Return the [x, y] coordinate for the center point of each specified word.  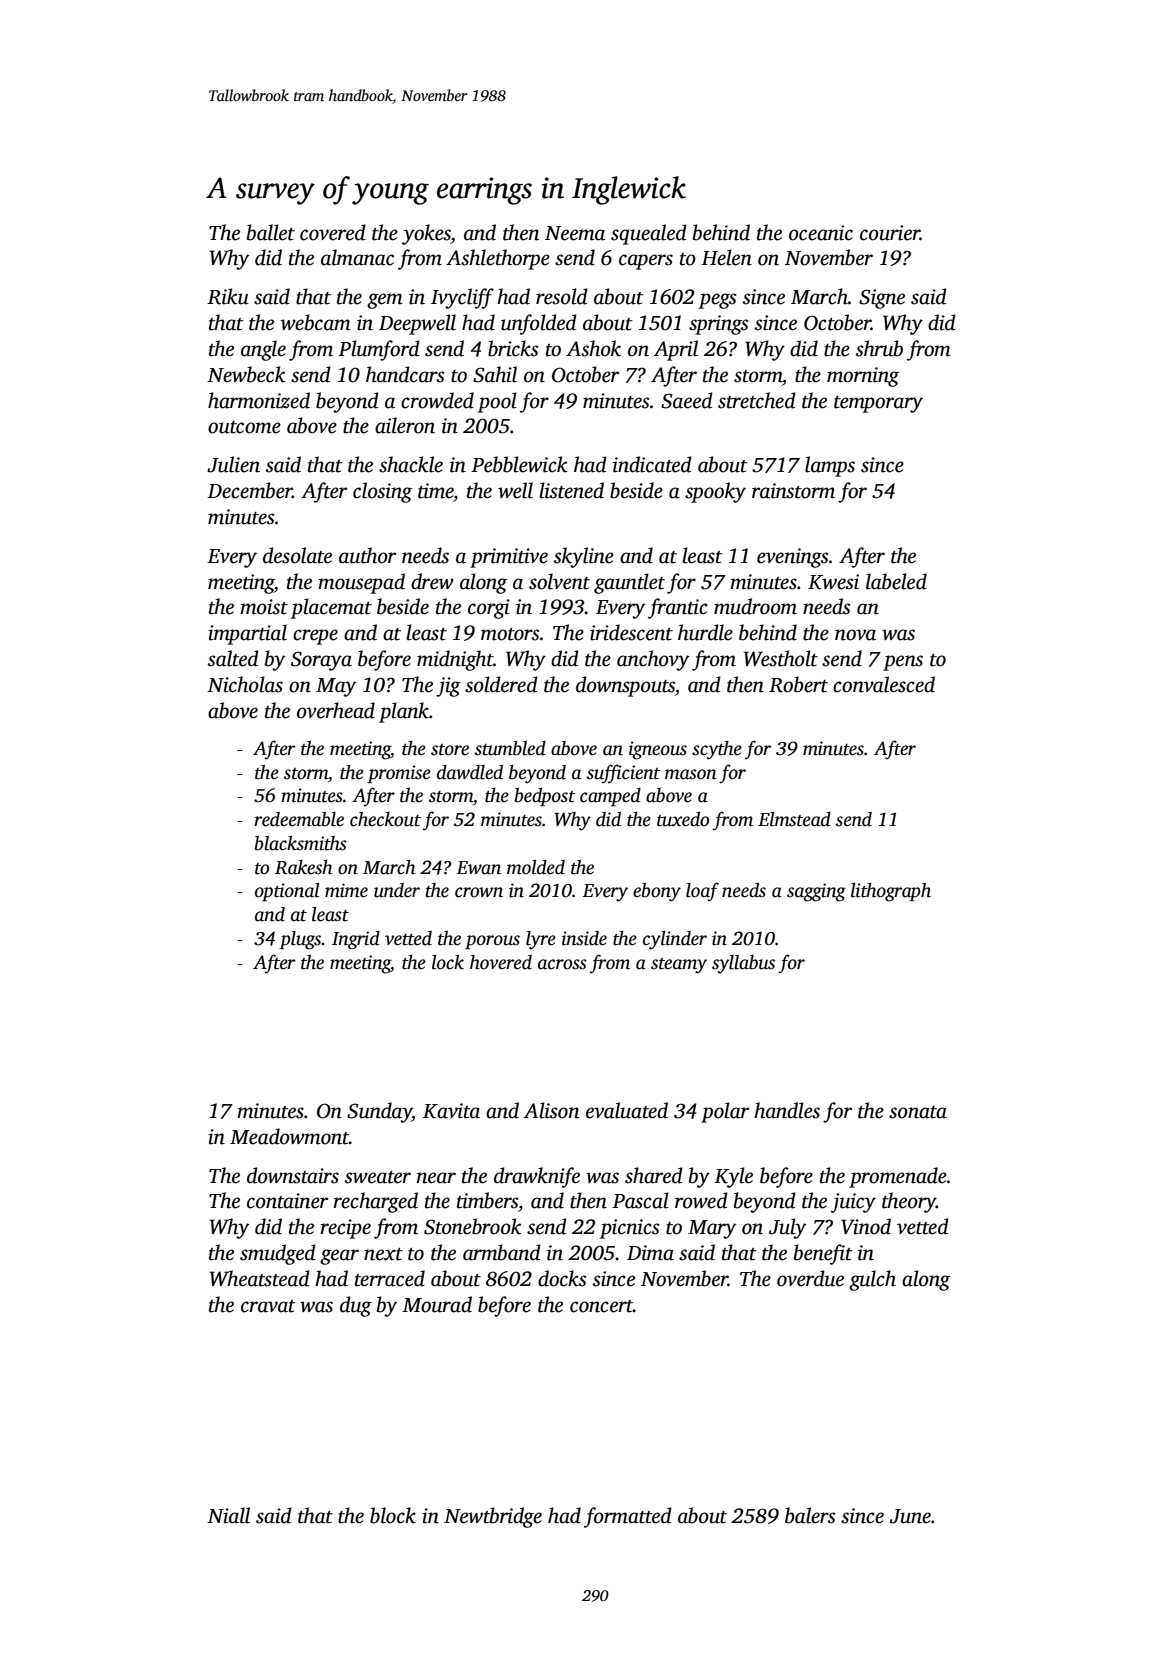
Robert [798, 684]
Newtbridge [493, 1517]
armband [502, 1252]
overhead [336, 710]
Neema [575, 233]
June [910, 1516]
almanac [357, 257]
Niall [228, 1515]
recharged [375, 1202]
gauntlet [629, 583]
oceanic [821, 233]
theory [909, 1202]
